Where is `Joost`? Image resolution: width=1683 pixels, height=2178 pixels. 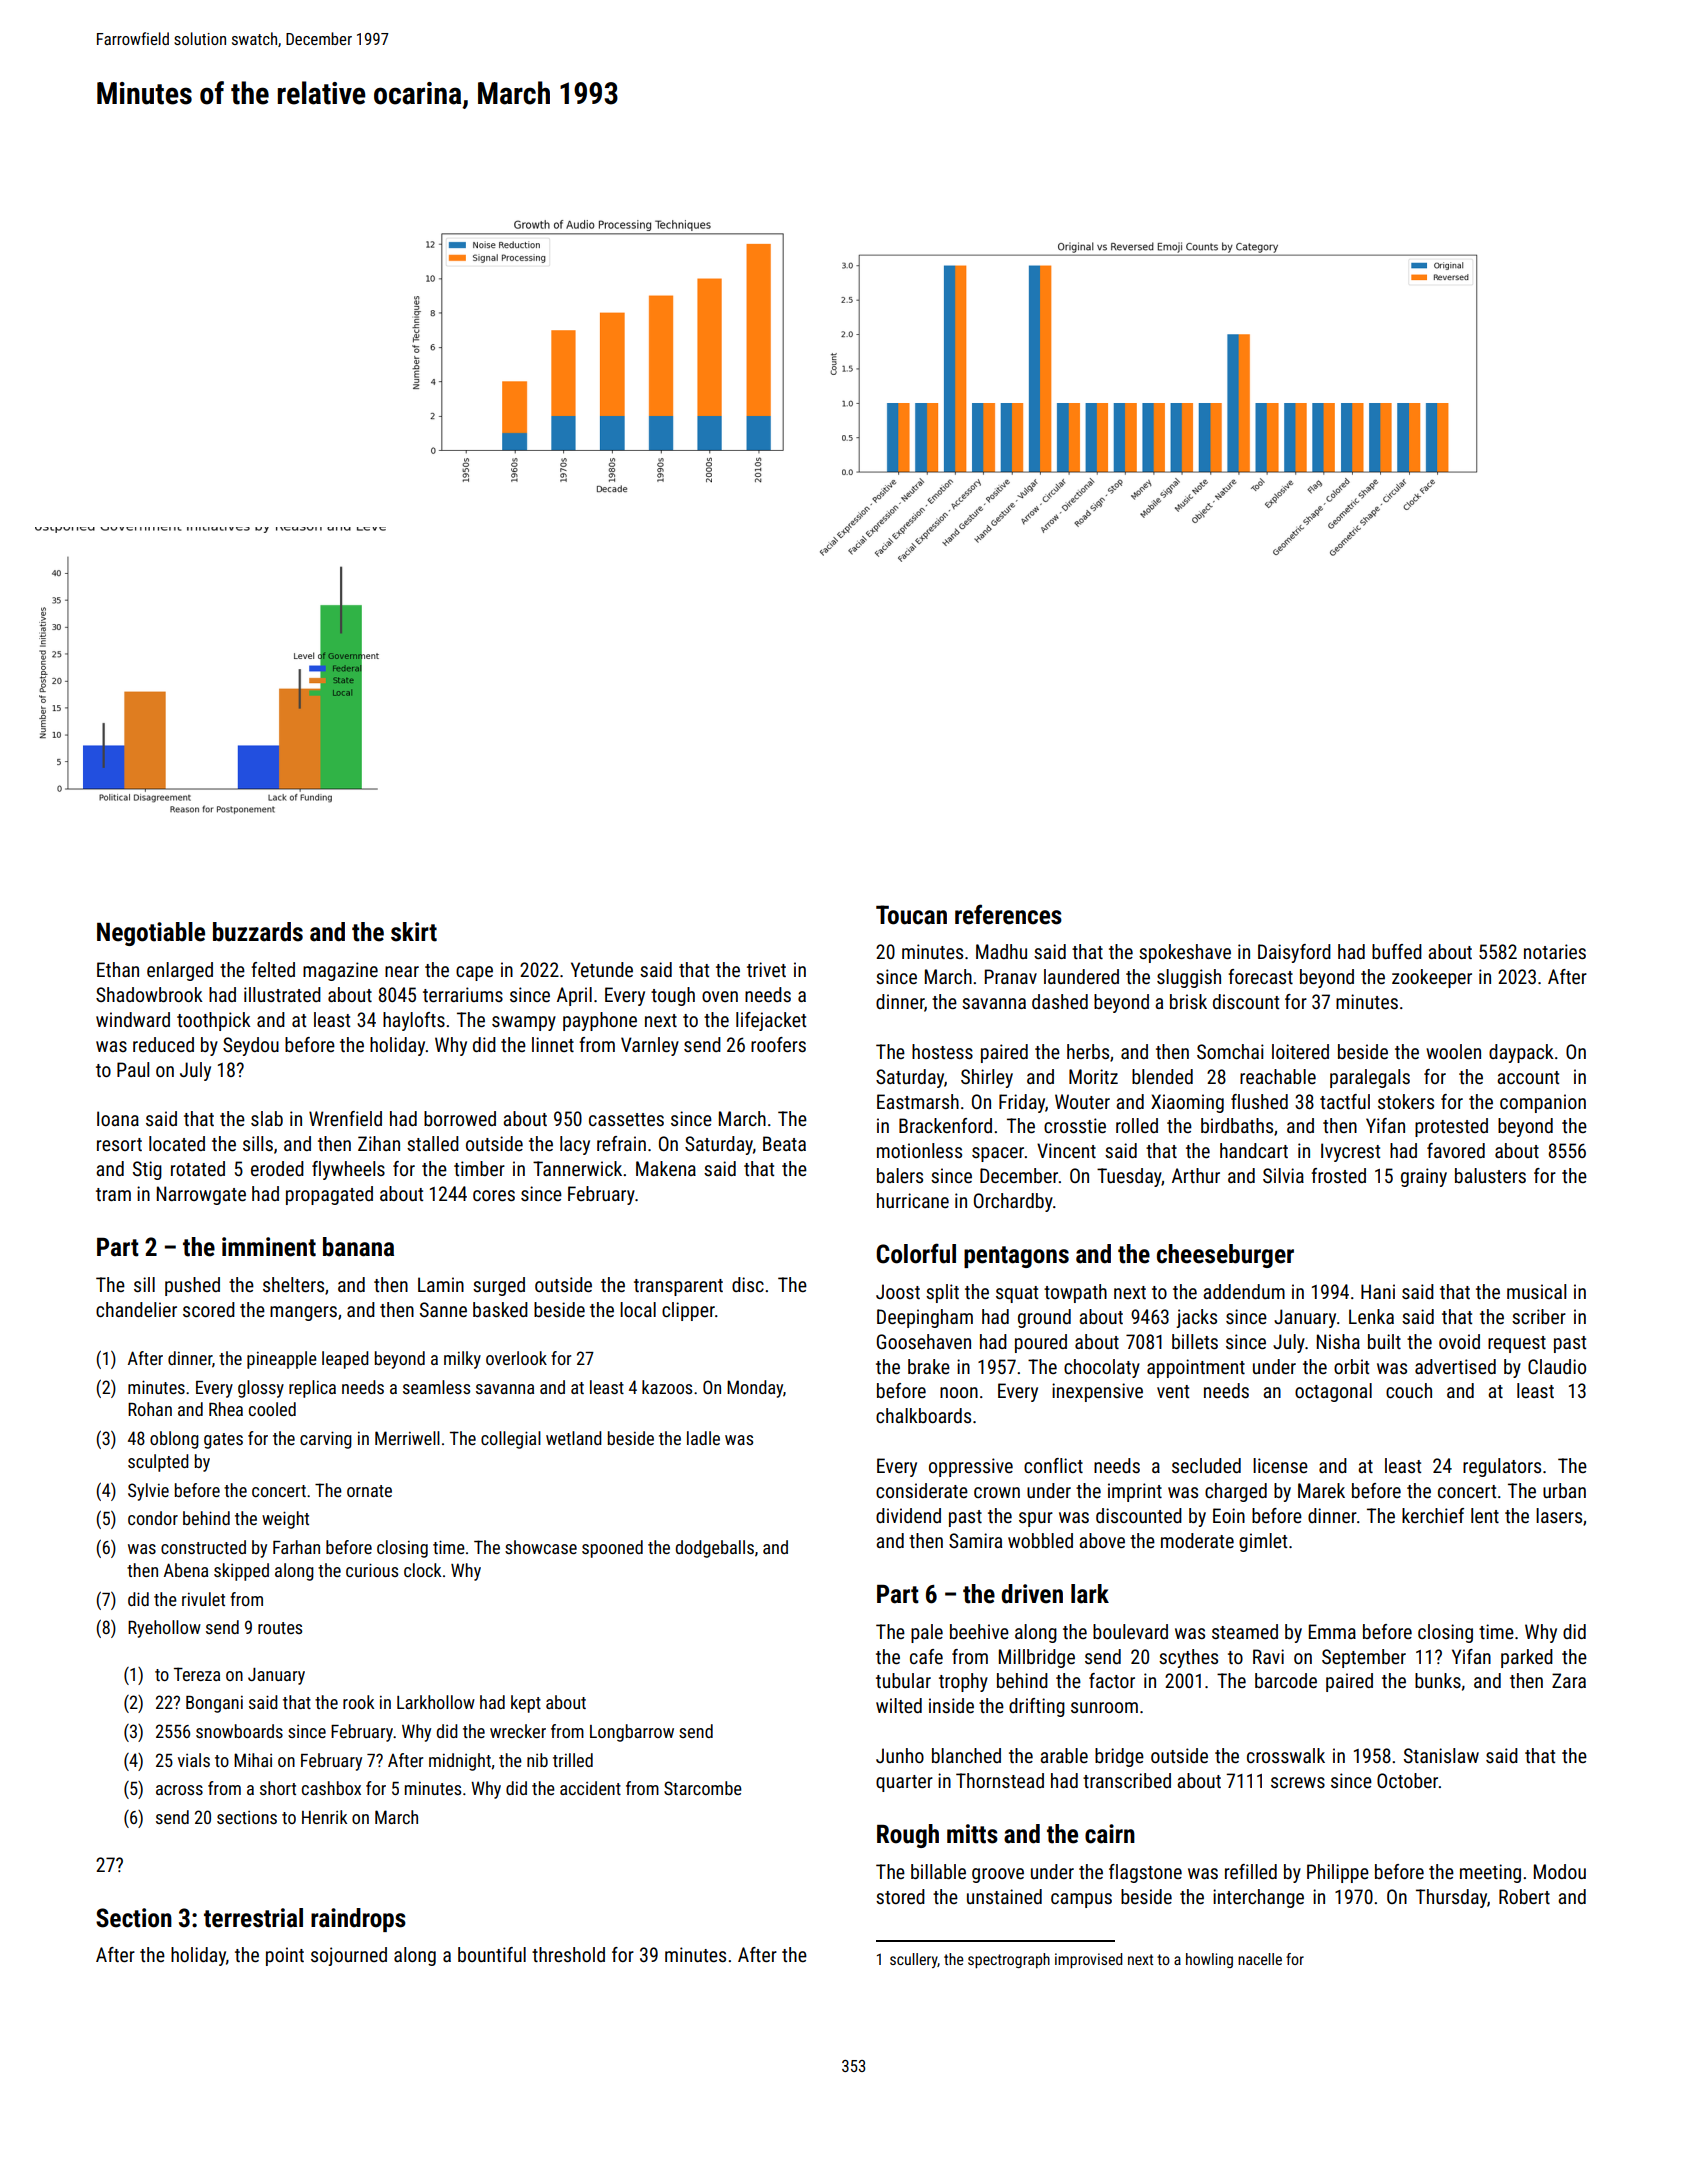
Joost is located at coordinates (898, 1291).
